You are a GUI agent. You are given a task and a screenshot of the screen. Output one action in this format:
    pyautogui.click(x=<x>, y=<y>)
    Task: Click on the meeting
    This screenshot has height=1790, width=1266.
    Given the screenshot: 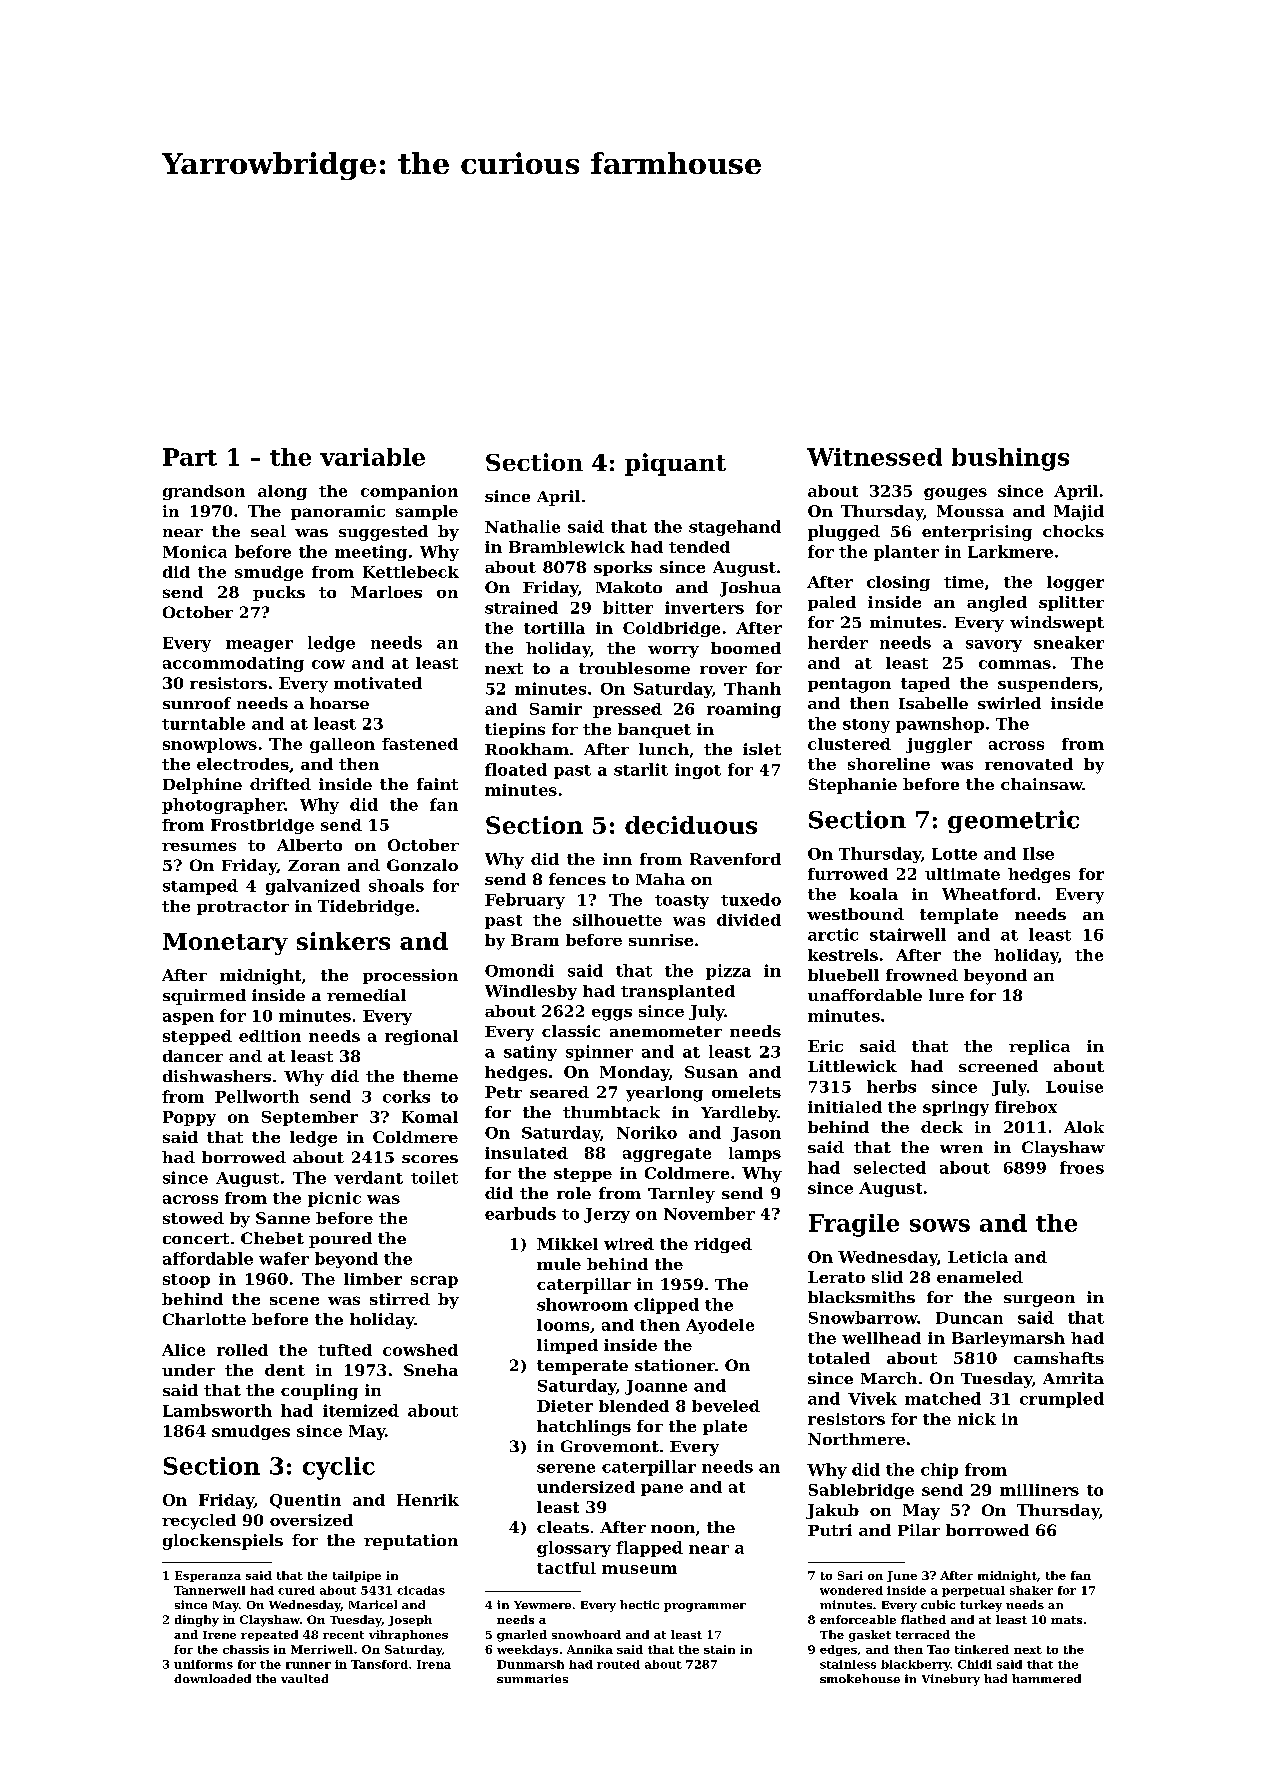 What is the action you would take?
    pyautogui.click(x=371, y=553)
